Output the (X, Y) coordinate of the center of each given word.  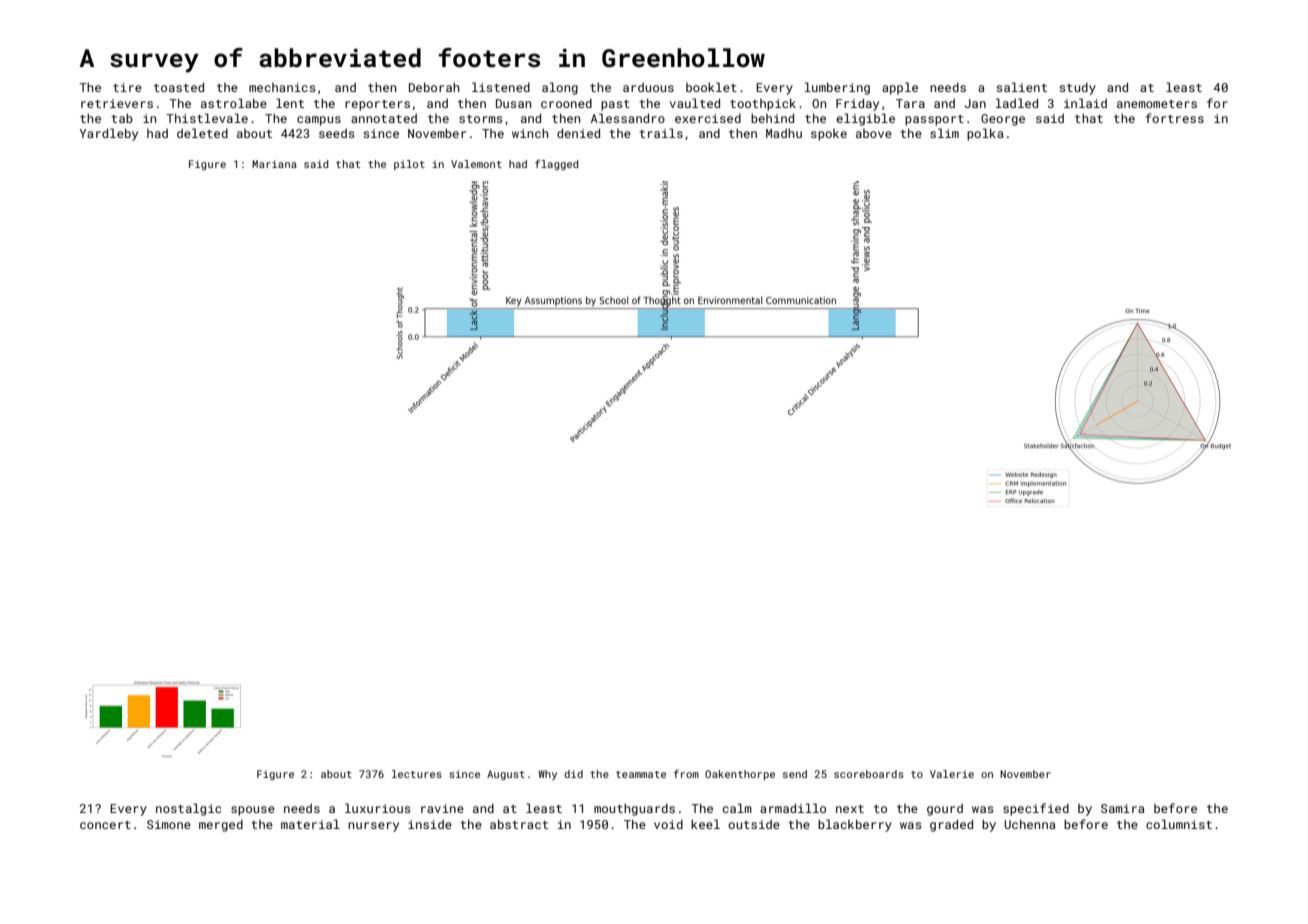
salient (1021, 87)
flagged (557, 165)
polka (985, 134)
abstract (519, 824)
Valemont (476, 164)
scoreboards (869, 774)
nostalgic (188, 809)
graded (951, 825)
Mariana (274, 164)
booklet (711, 87)
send (795, 774)
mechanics (282, 87)
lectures (417, 774)
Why (547, 775)
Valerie (952, 774)
